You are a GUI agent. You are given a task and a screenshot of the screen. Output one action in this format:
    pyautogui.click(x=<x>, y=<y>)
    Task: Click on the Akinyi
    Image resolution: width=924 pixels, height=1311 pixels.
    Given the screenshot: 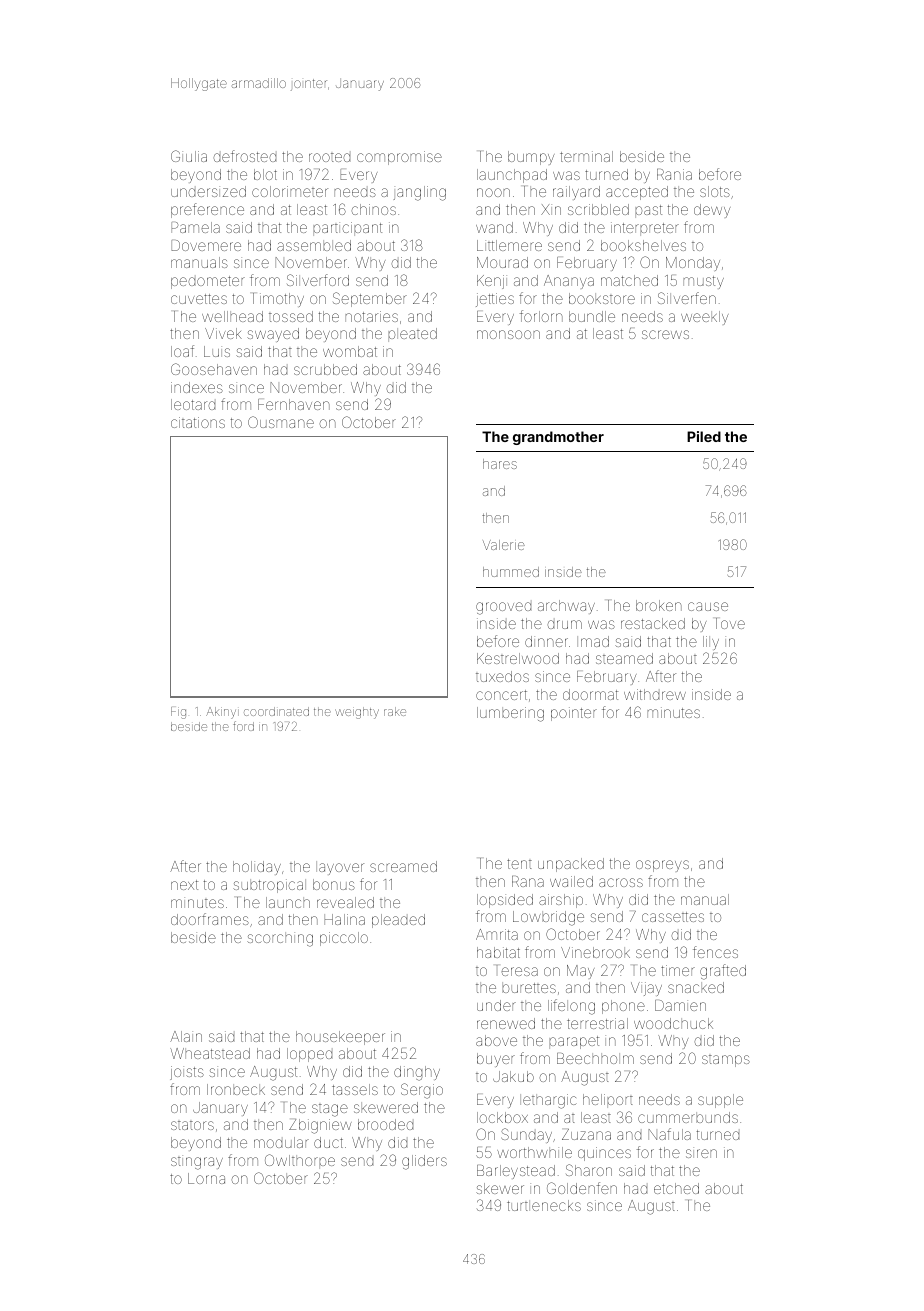 What is the action you would take?
    pyautogui.click(x=222, y=713)
